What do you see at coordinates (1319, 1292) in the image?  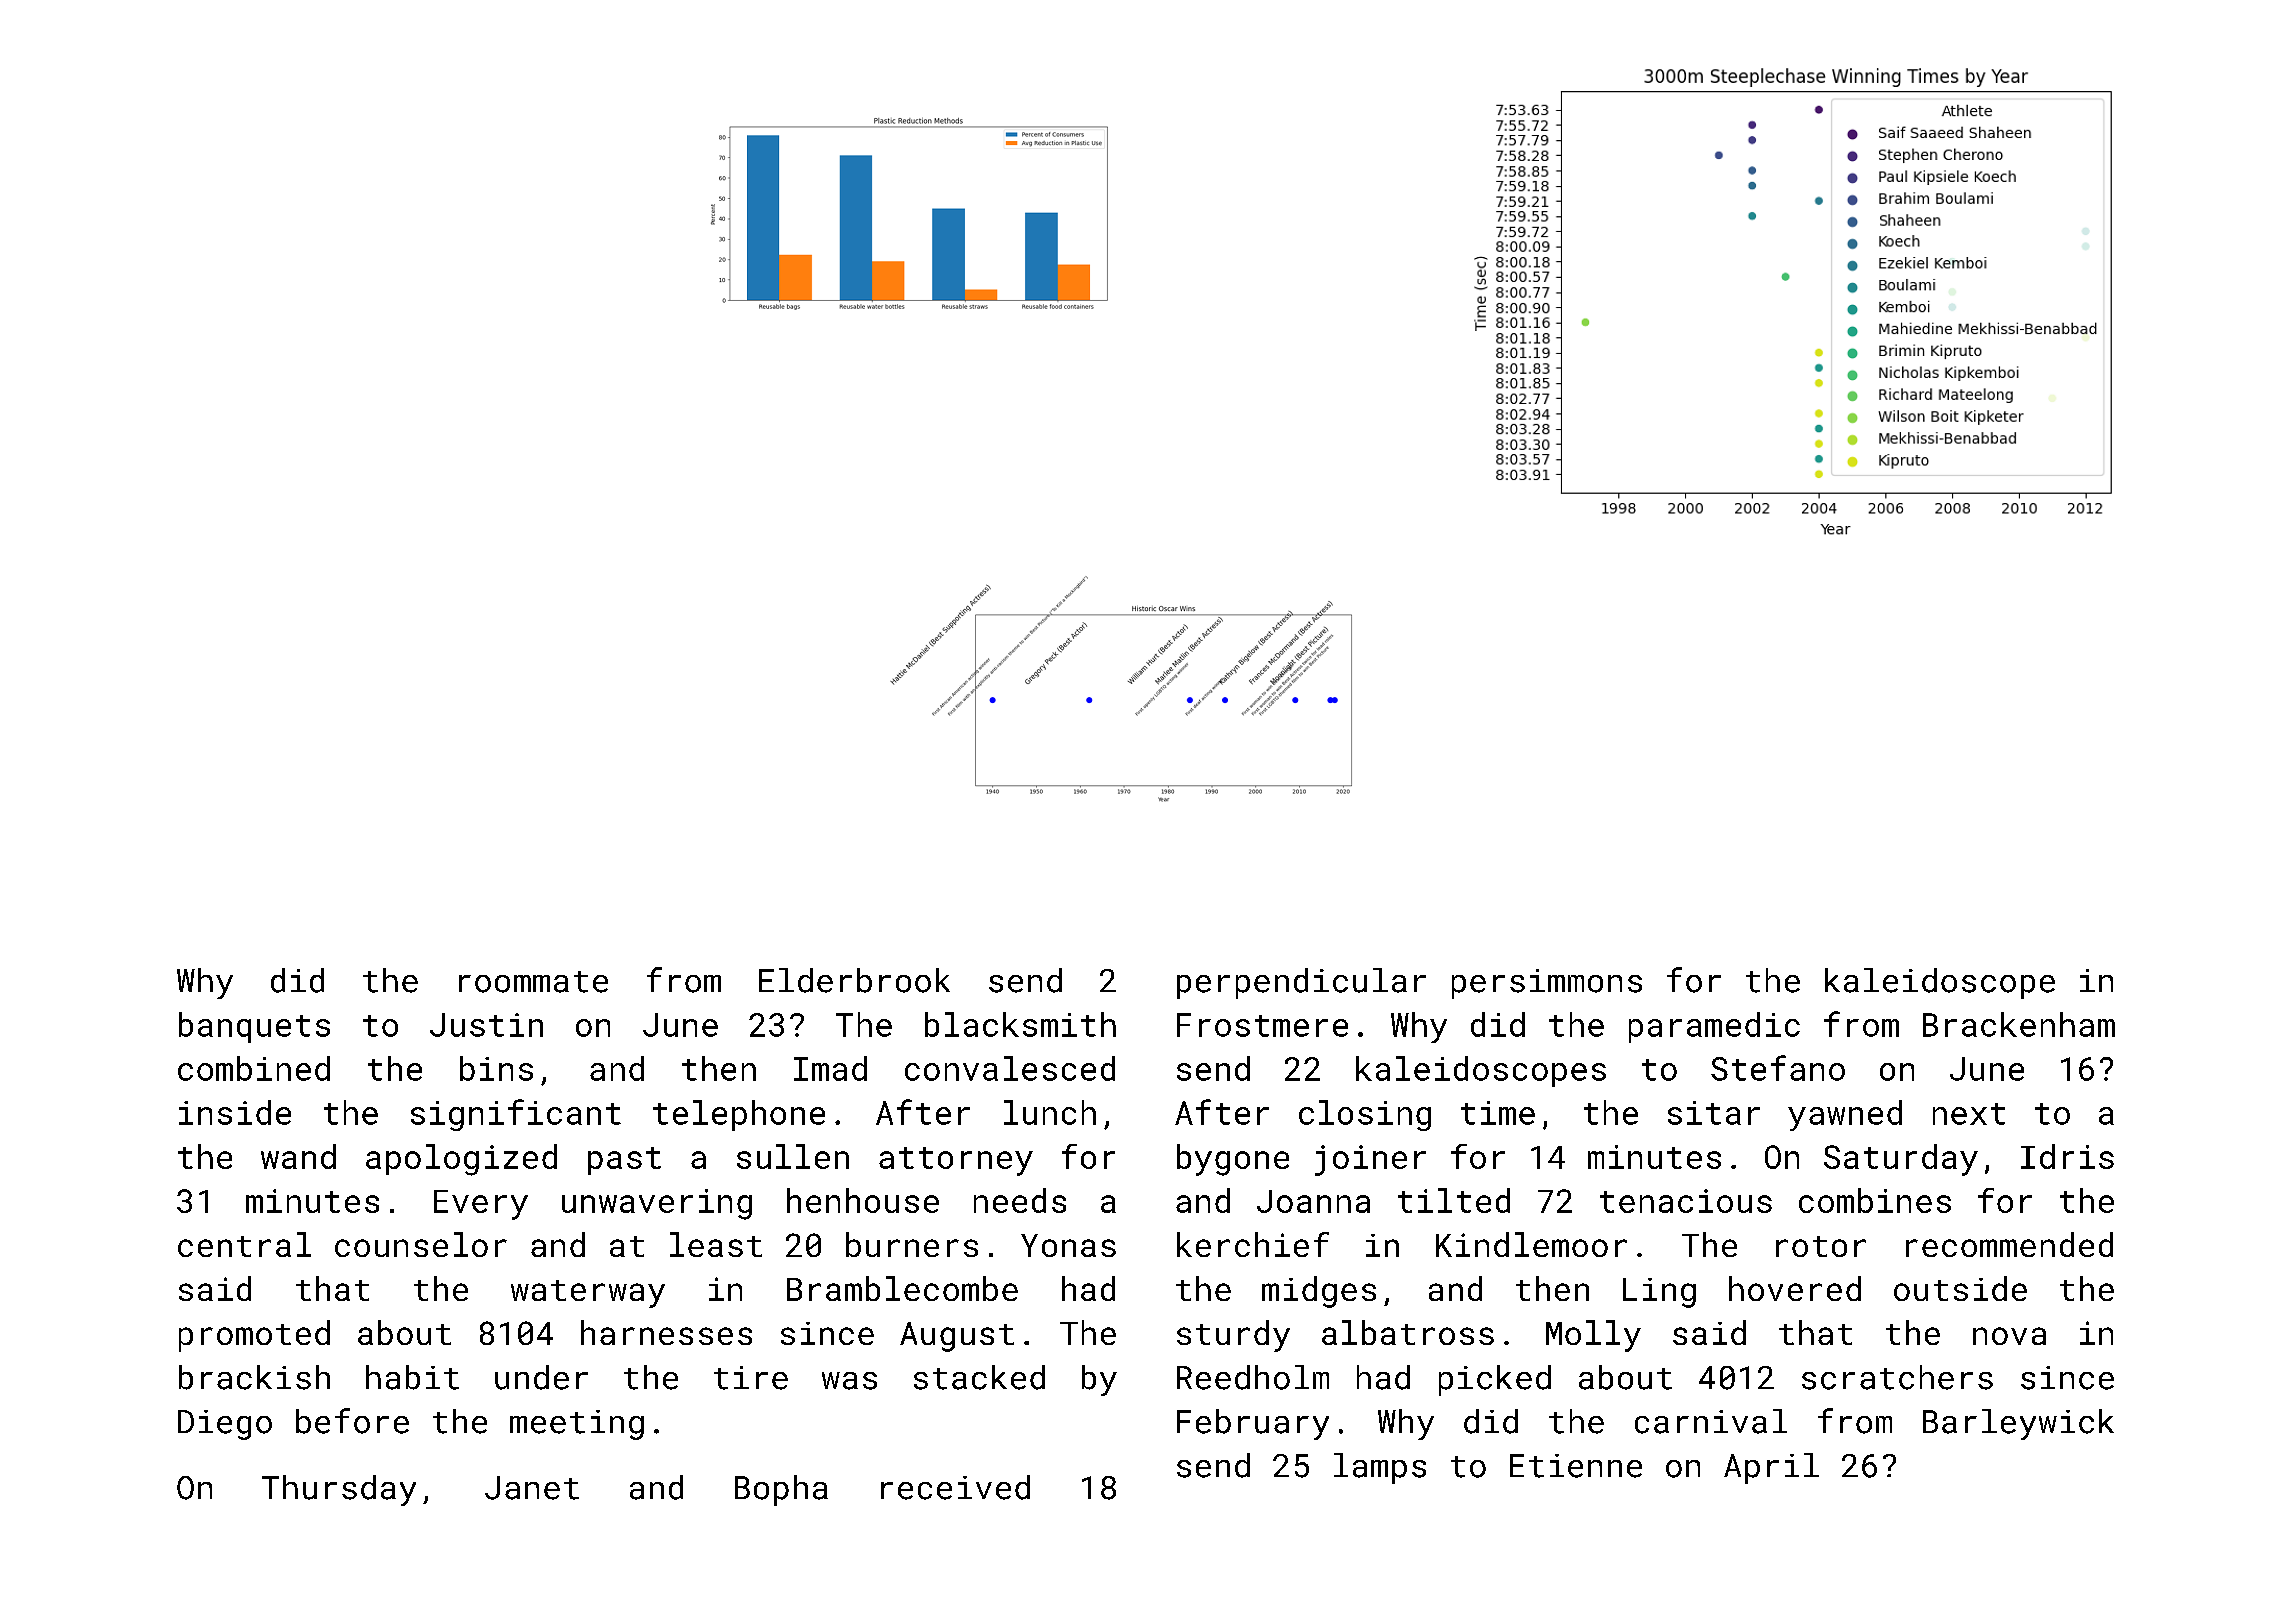 I see `midges` at bounding box center [1319, 1292].
